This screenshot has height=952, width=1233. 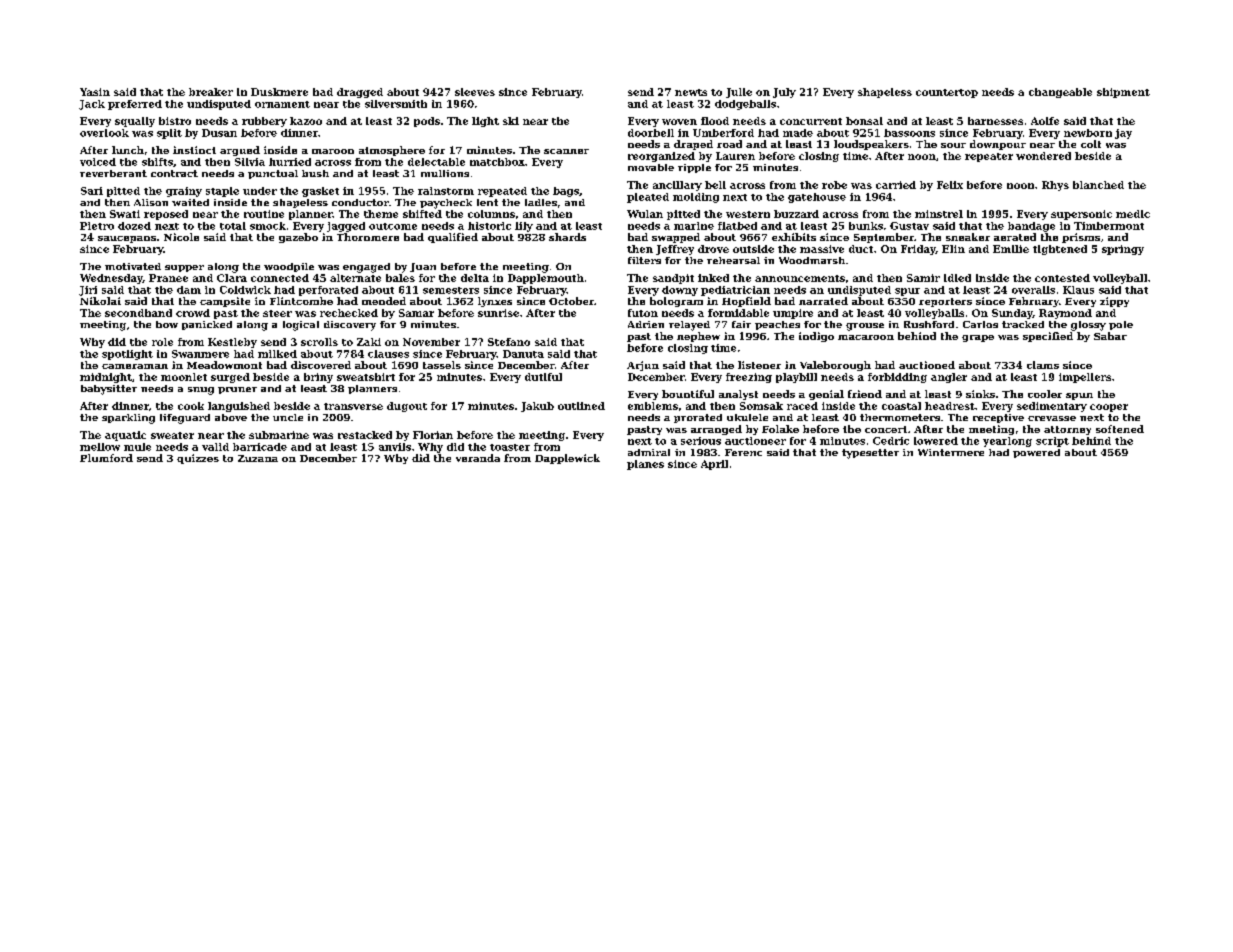 What do you see at coordinates (1043, 156) in the screenshot?
I see `wondered` at bounding box center [1043, 156].
